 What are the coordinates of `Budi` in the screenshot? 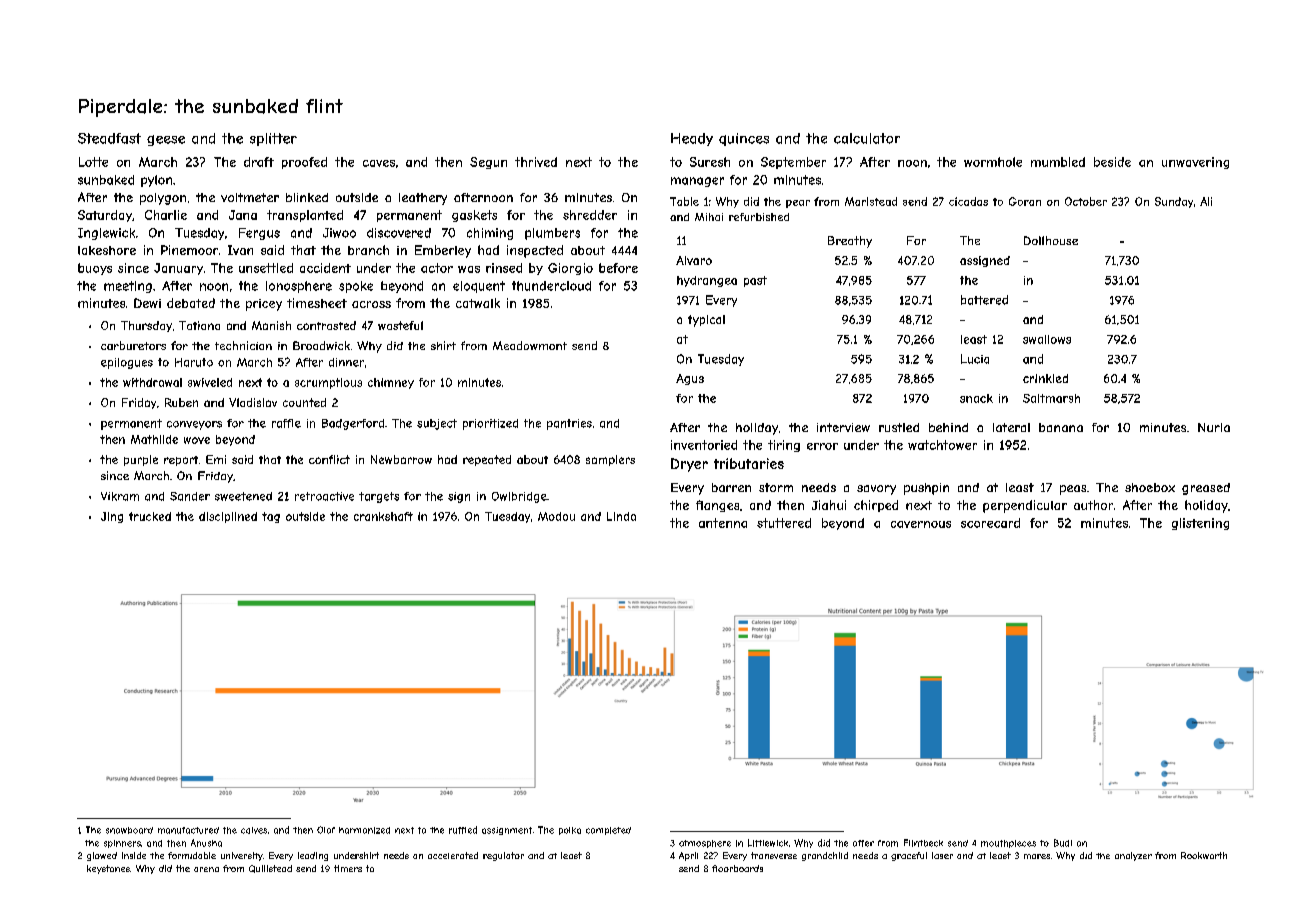 It's located at (1063, 843).
